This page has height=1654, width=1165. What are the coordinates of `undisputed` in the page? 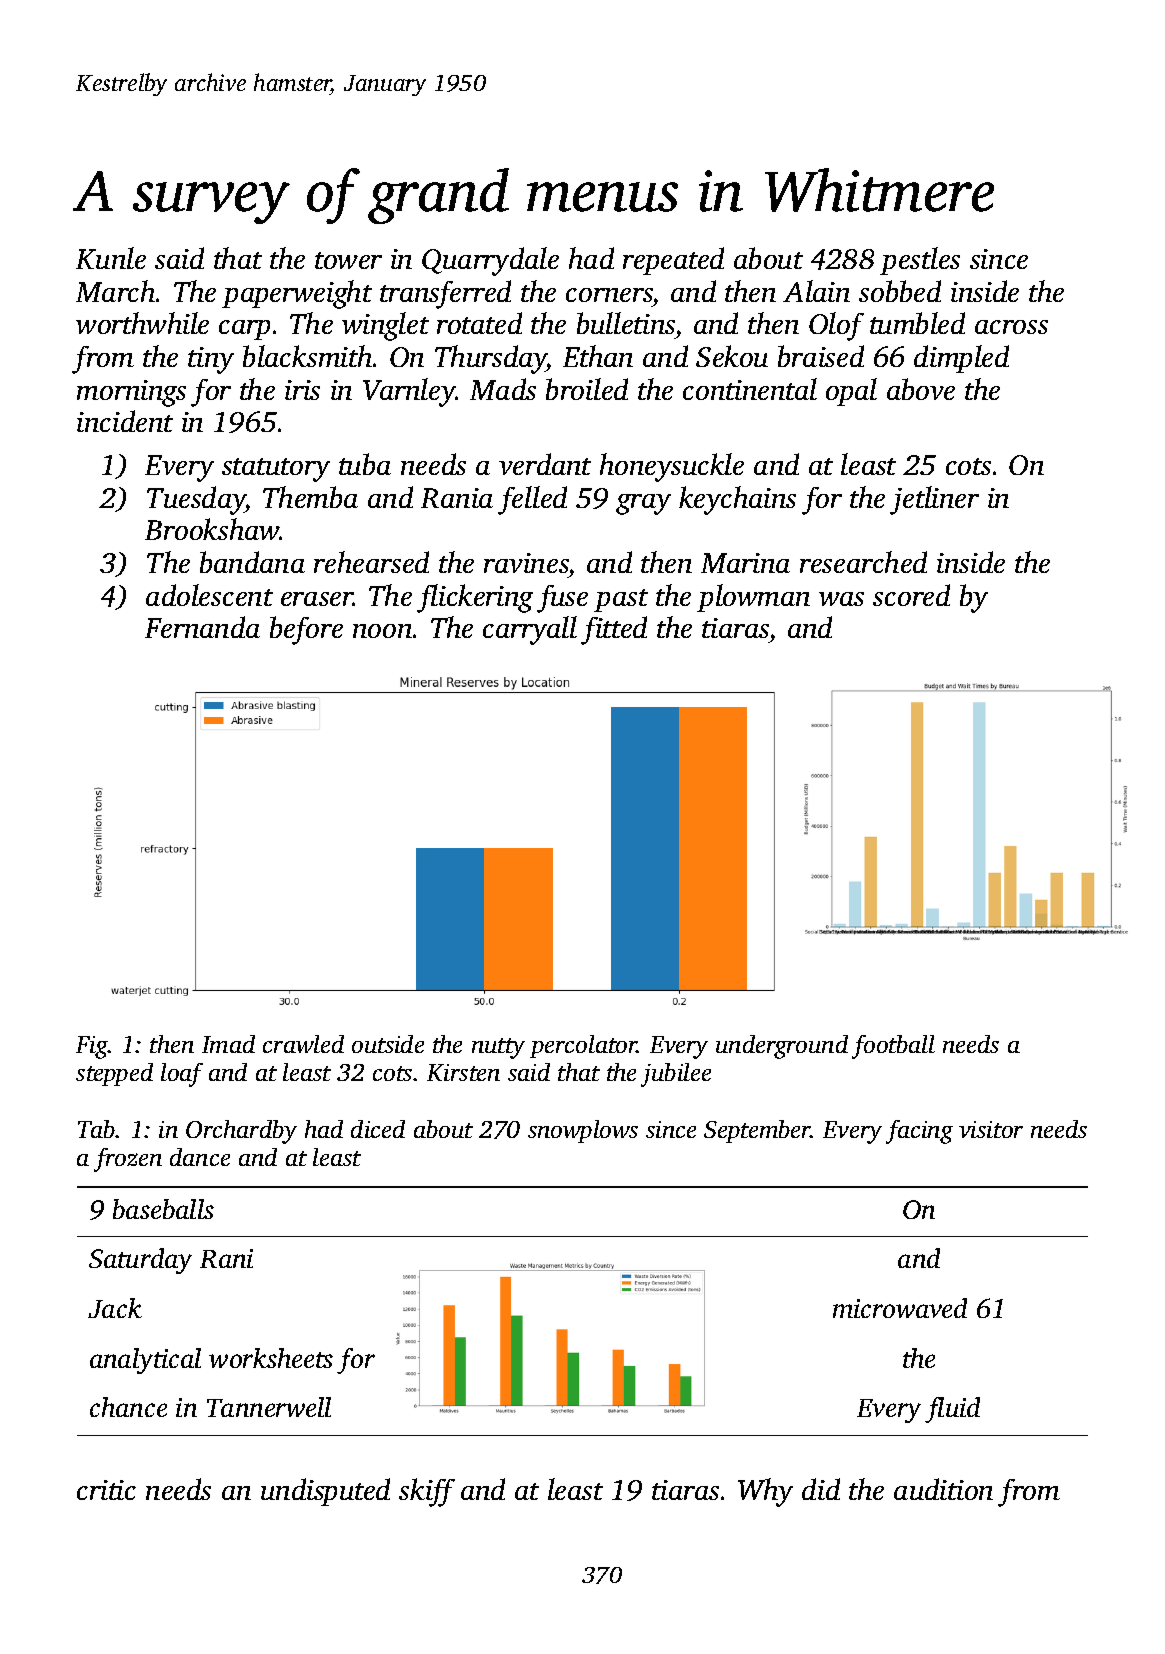 It's located at (325, 1492).
